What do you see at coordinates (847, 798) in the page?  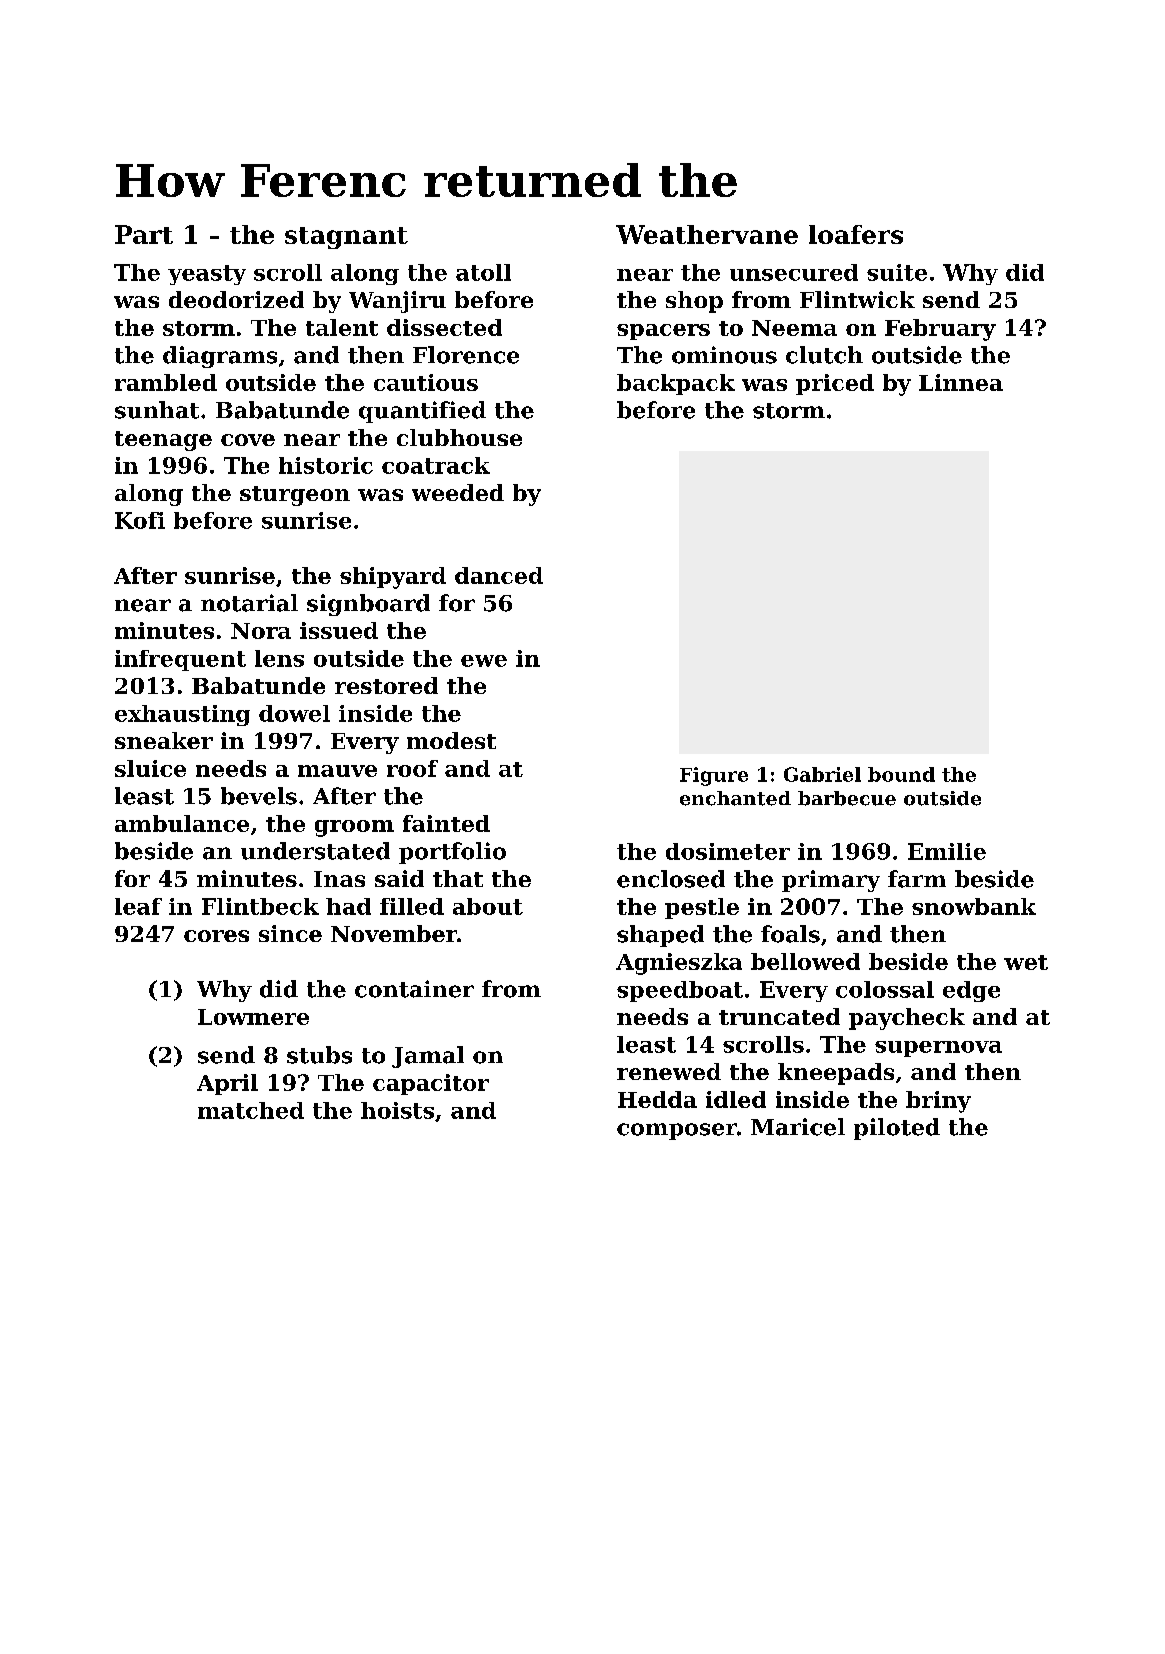 I see `barbecue` at bounding box center [847, 798].
